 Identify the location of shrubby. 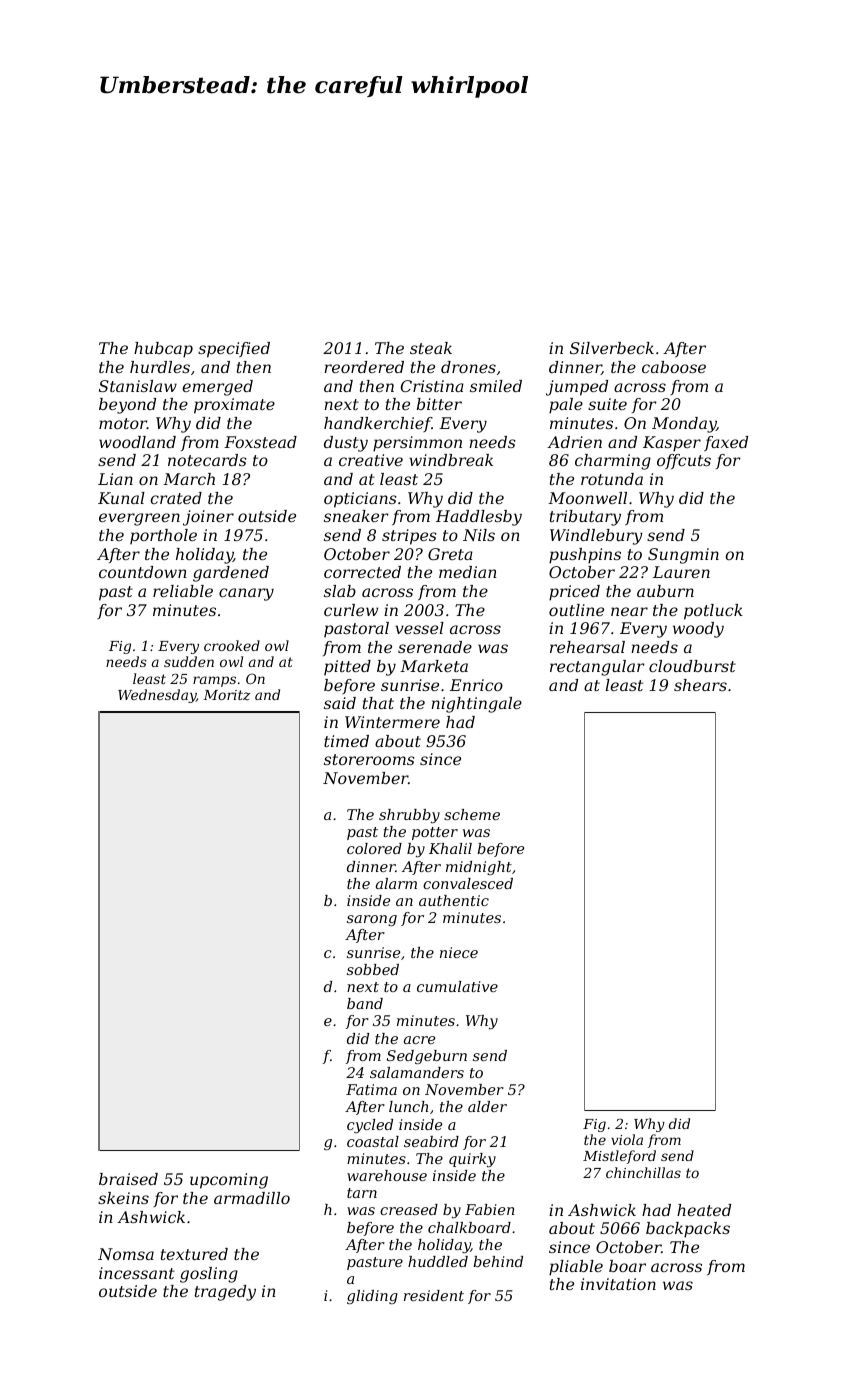
(409, 816).
